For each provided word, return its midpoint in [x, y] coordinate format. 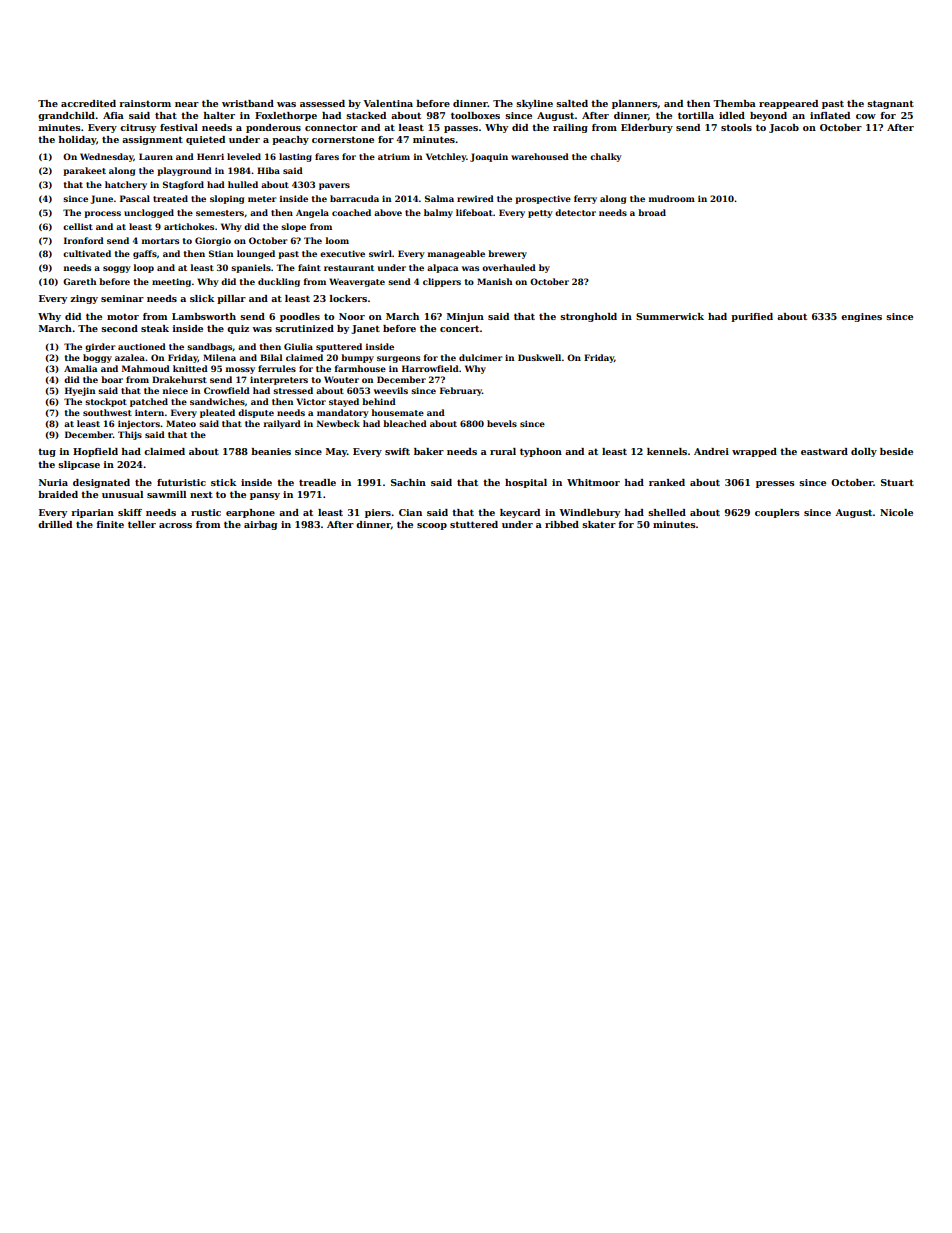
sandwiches [217, 401]
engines [861, 317]
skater [599, 524]
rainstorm [145, 103]
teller [142, 524]
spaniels [251, 268]
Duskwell [539, 357]
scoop [432, 526]
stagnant [890, 104]
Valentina [388, 103]
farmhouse [360, 368]
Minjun [465, 317]
